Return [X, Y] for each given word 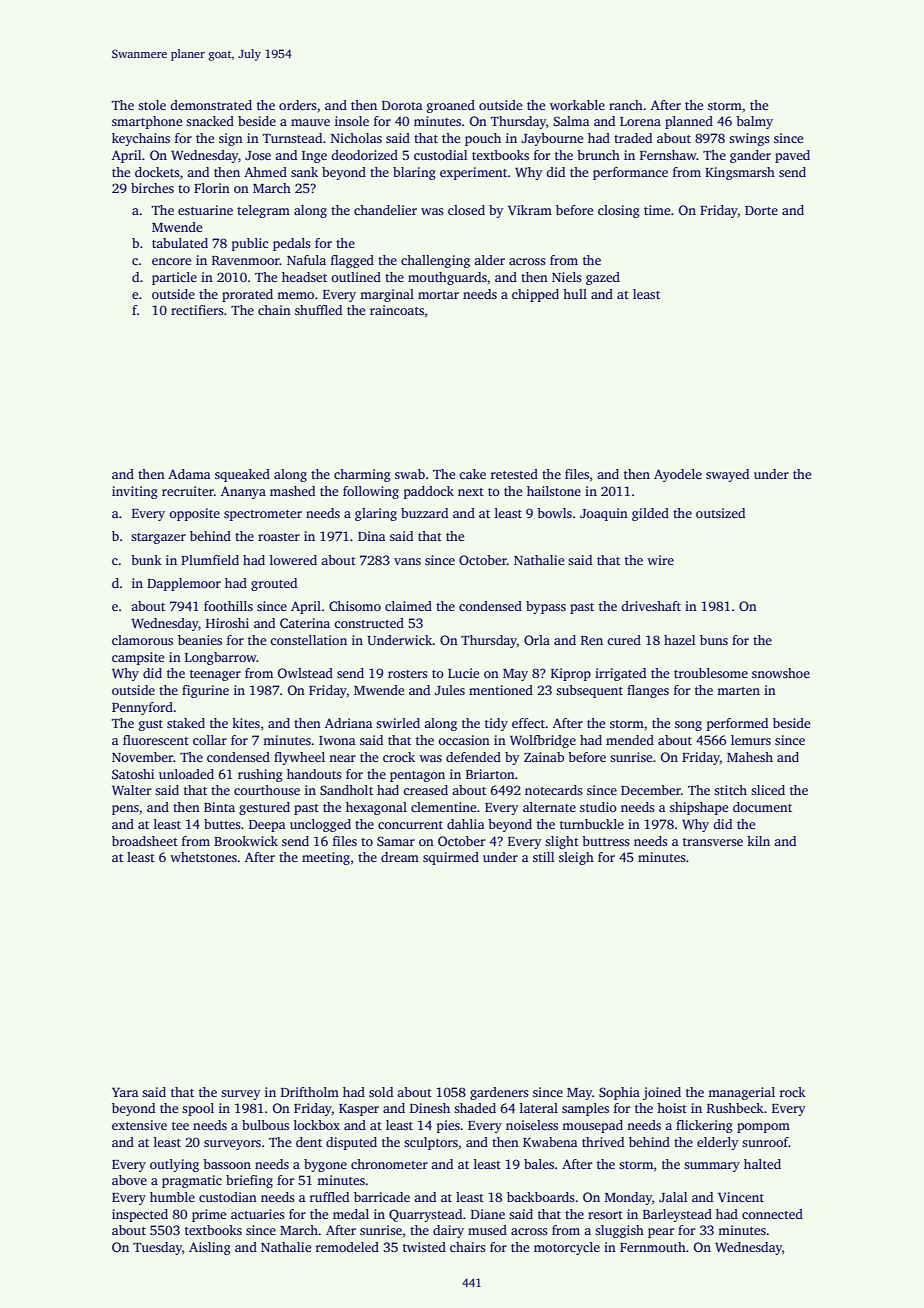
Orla [537, 640]
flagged [352, 261]
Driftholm [310, 1092]
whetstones [203, 857]
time [657, 210]
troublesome [711, 673]
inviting [135, 492]
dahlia [466, 824]
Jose [258, 155]
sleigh [576, 858]
